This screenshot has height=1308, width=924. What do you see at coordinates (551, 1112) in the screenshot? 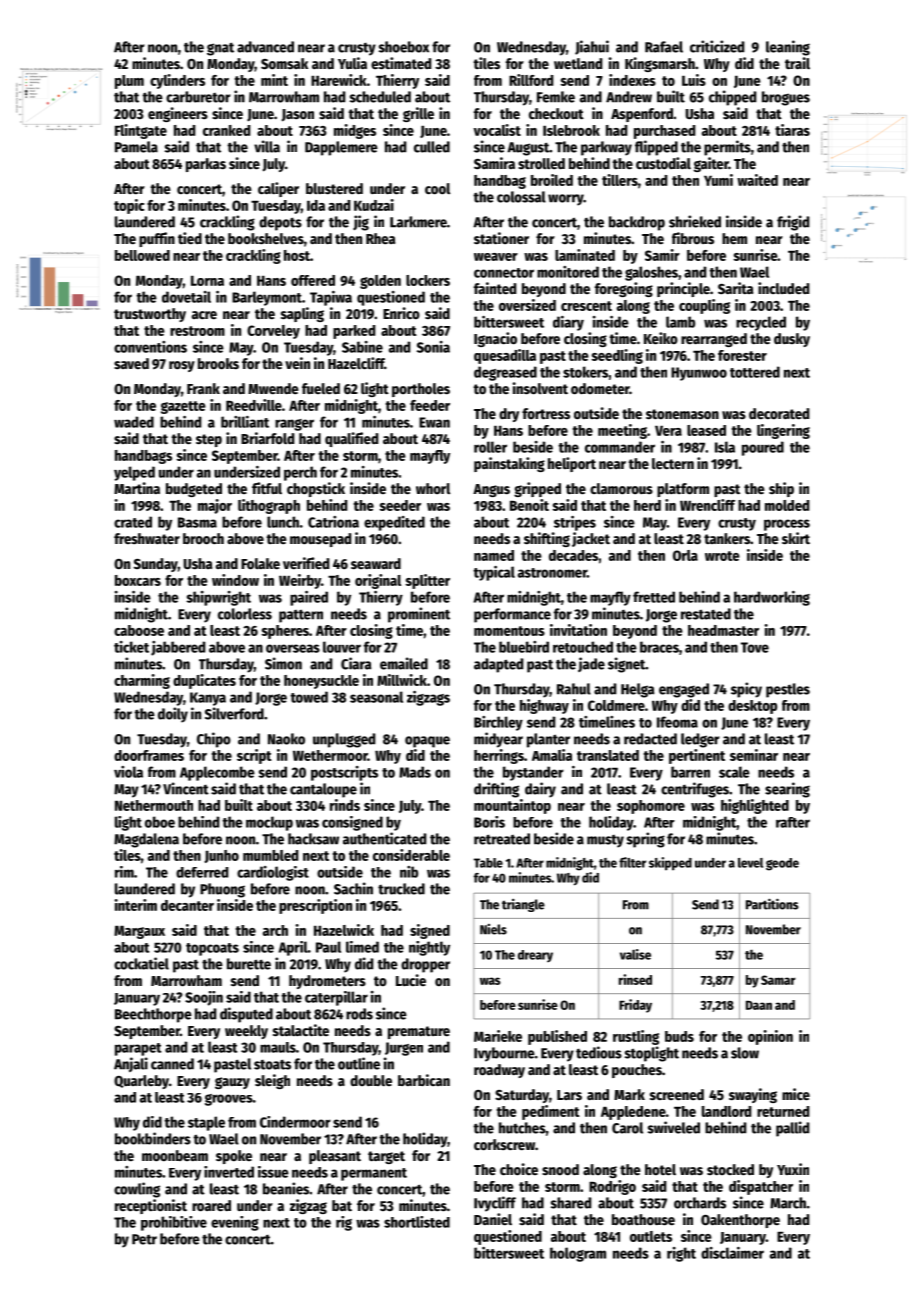
I see `pediment` at bounding box center [551, 1112].
